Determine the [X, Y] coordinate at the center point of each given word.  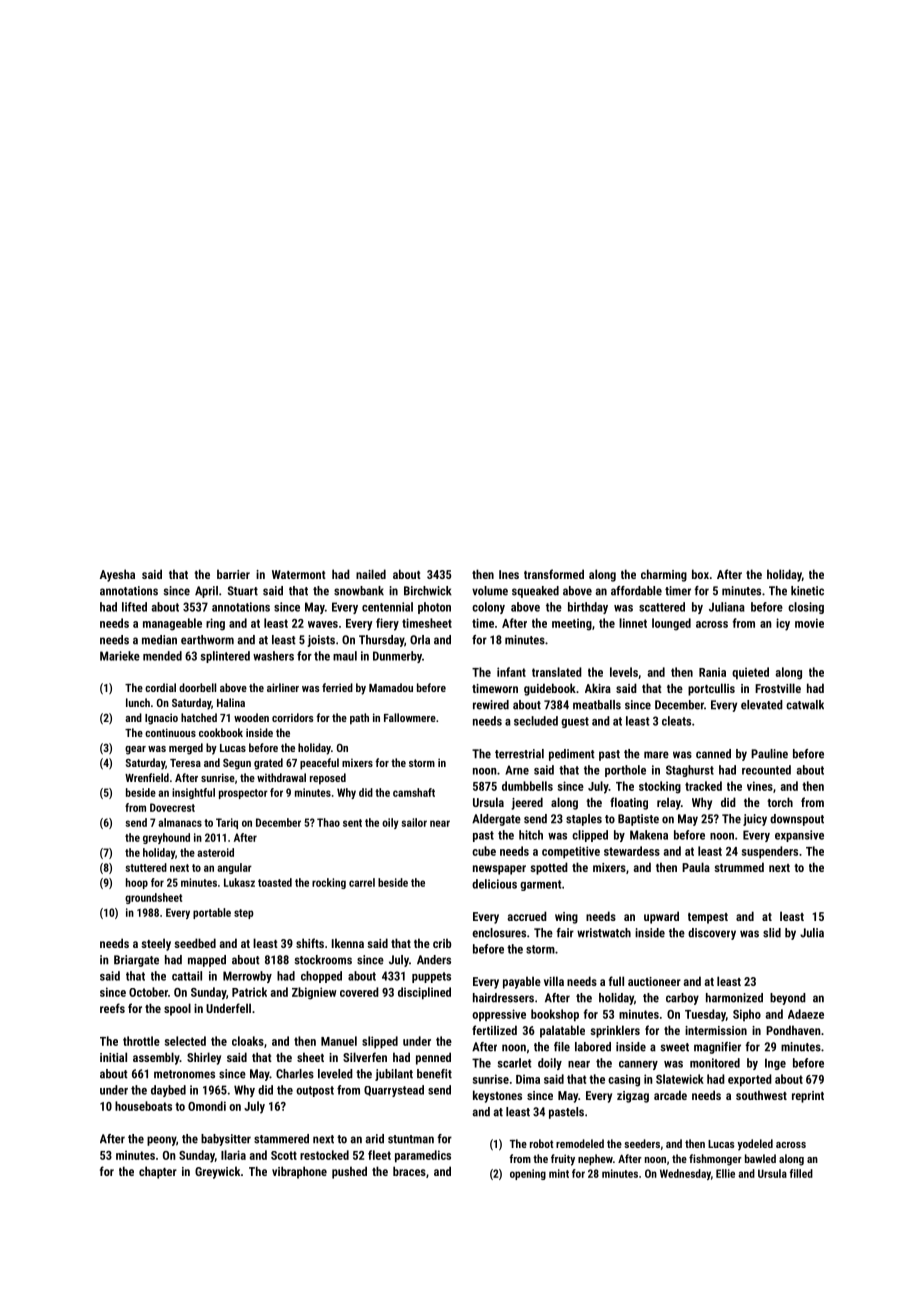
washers [273, 656]
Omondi [207, 1106]
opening [528, 1174]
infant [511, 672]
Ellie [725, 1173]
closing [806, 608]
